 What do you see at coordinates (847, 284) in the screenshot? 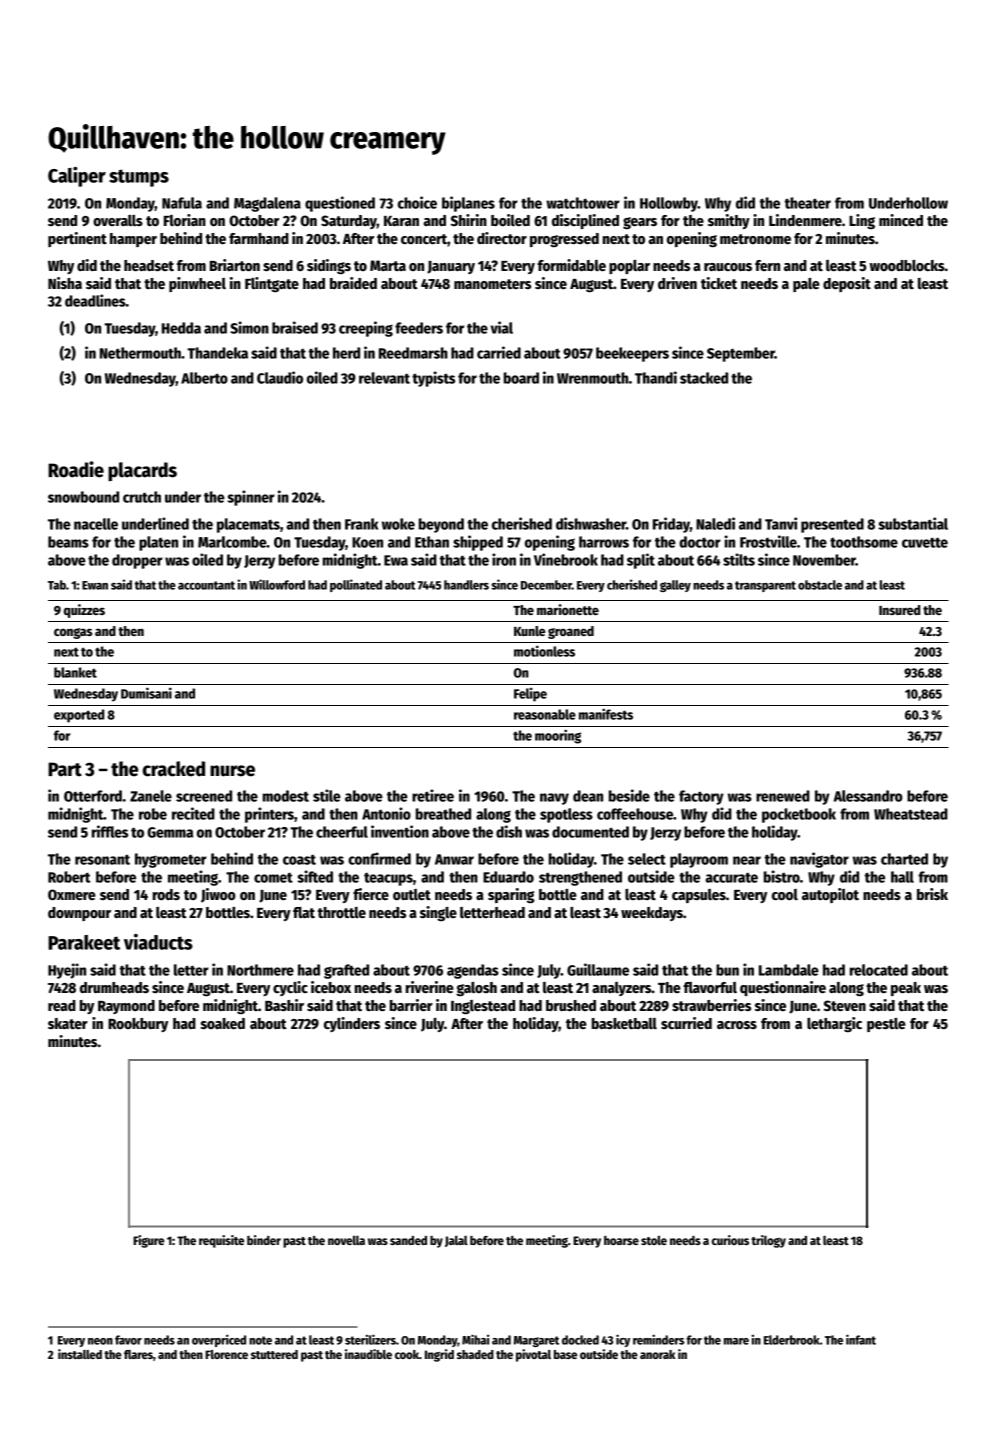
I see `deposit` at bounding box center [847, 284].
